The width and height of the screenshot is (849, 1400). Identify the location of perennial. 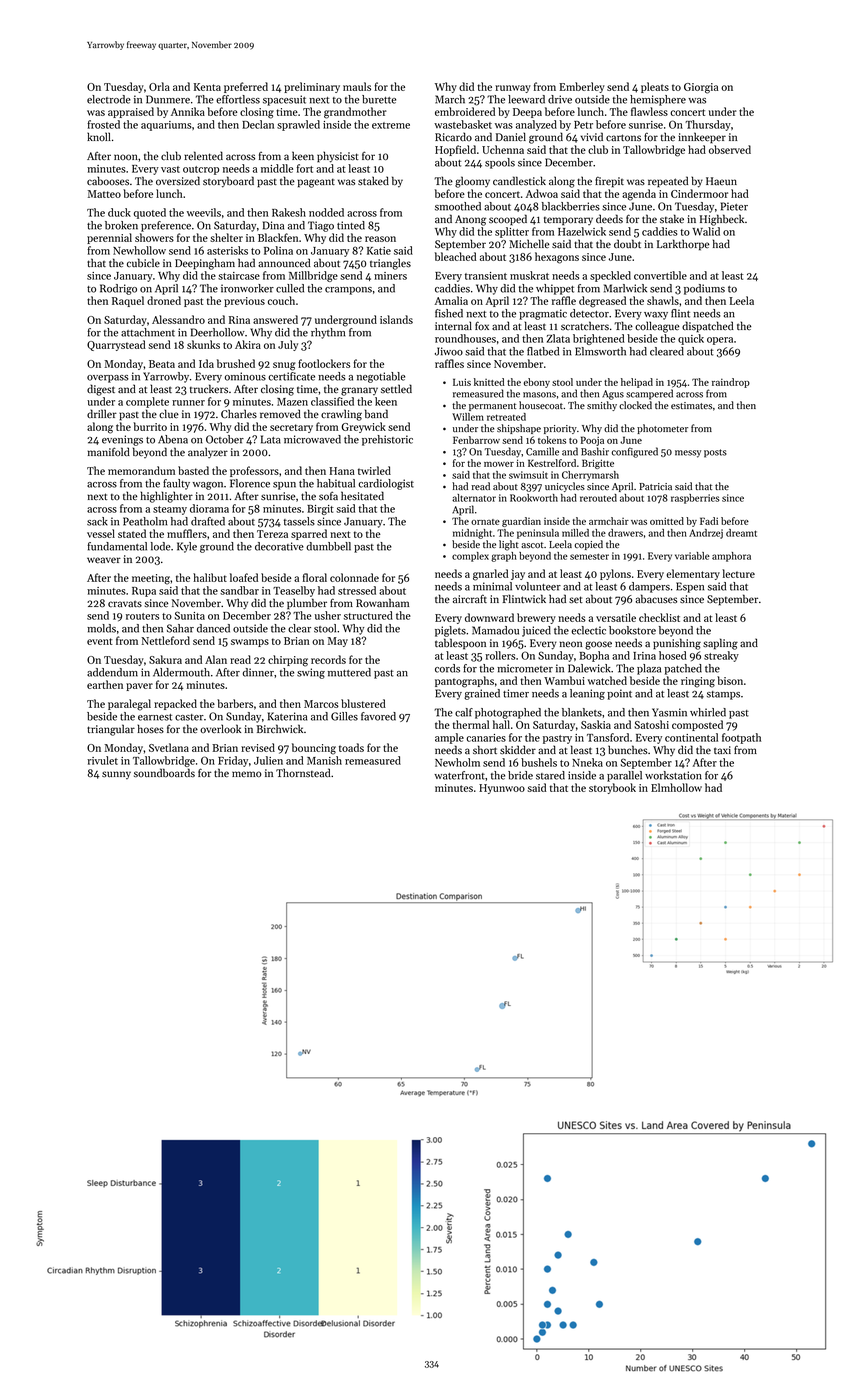
(109, 238).
